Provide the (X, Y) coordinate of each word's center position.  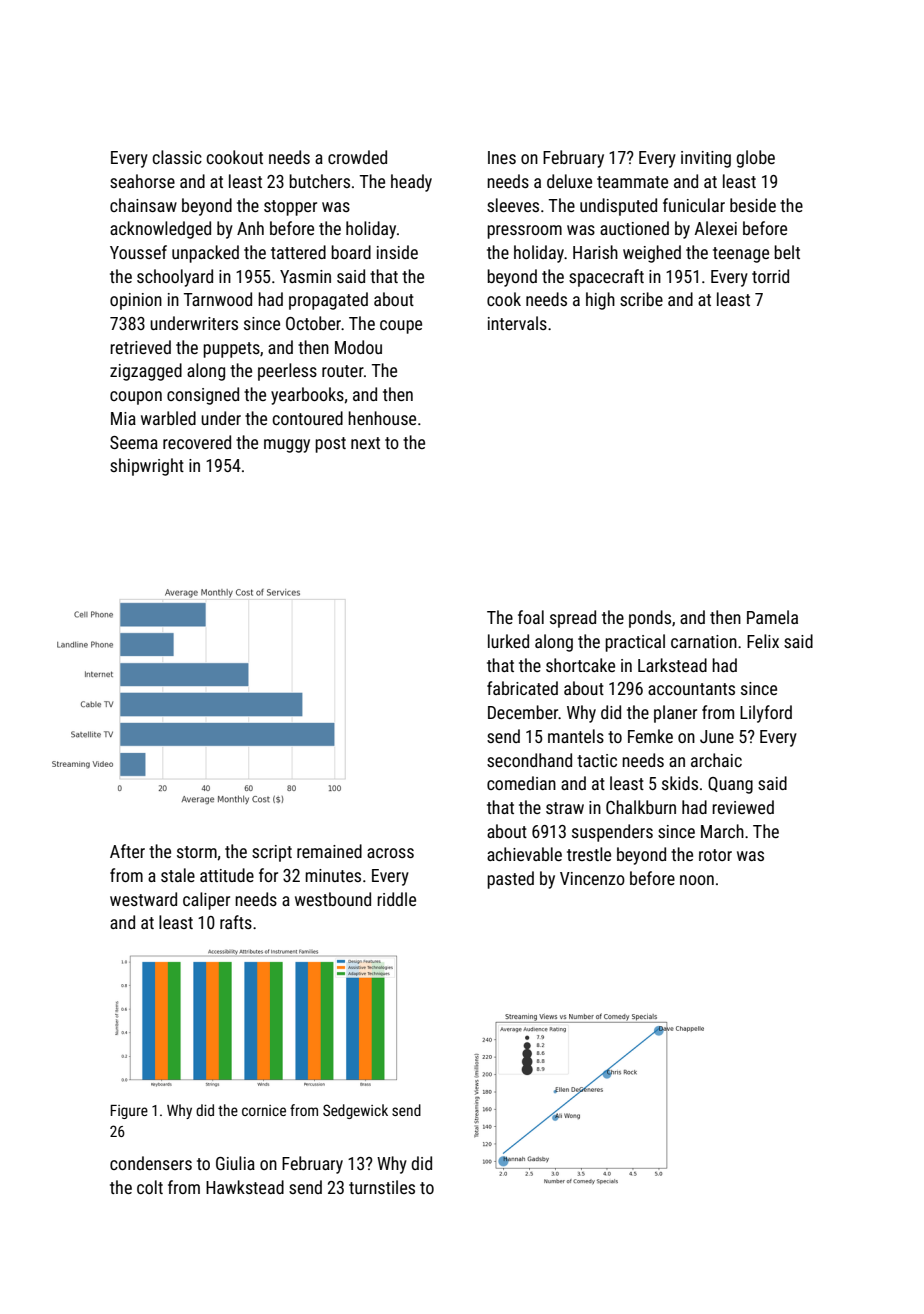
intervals (517, 323)
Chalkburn (641, 807)
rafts (236, 922)
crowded (357, 157)
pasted (510, 880)
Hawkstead (245, 1187)
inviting (706, 159)
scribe (641, 299)
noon (697, 880)
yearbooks (307, 396)
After (127, 851)
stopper (290, 208)
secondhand (529, 760)
